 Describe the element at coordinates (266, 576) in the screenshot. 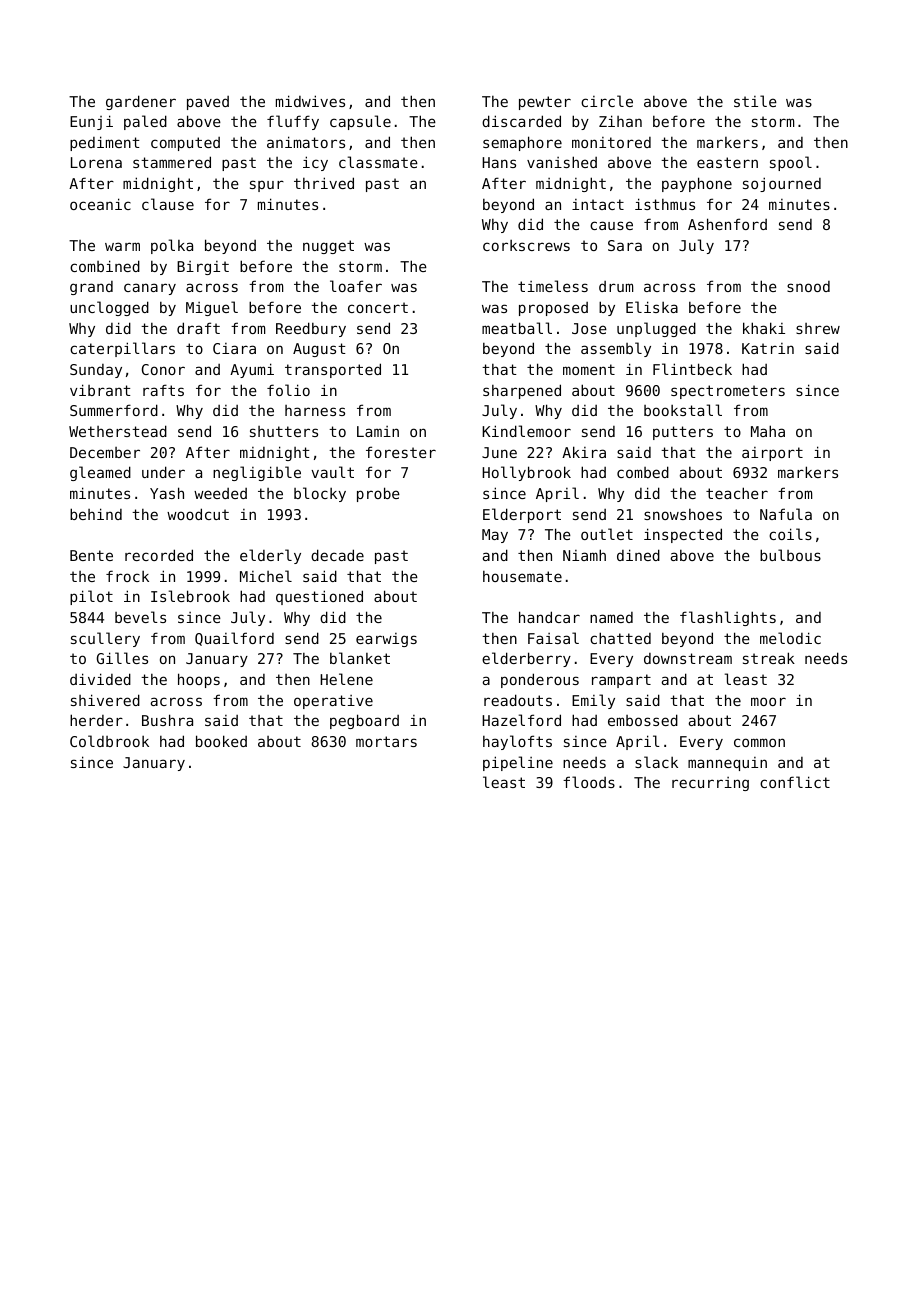

I see `Michel` at that location.
